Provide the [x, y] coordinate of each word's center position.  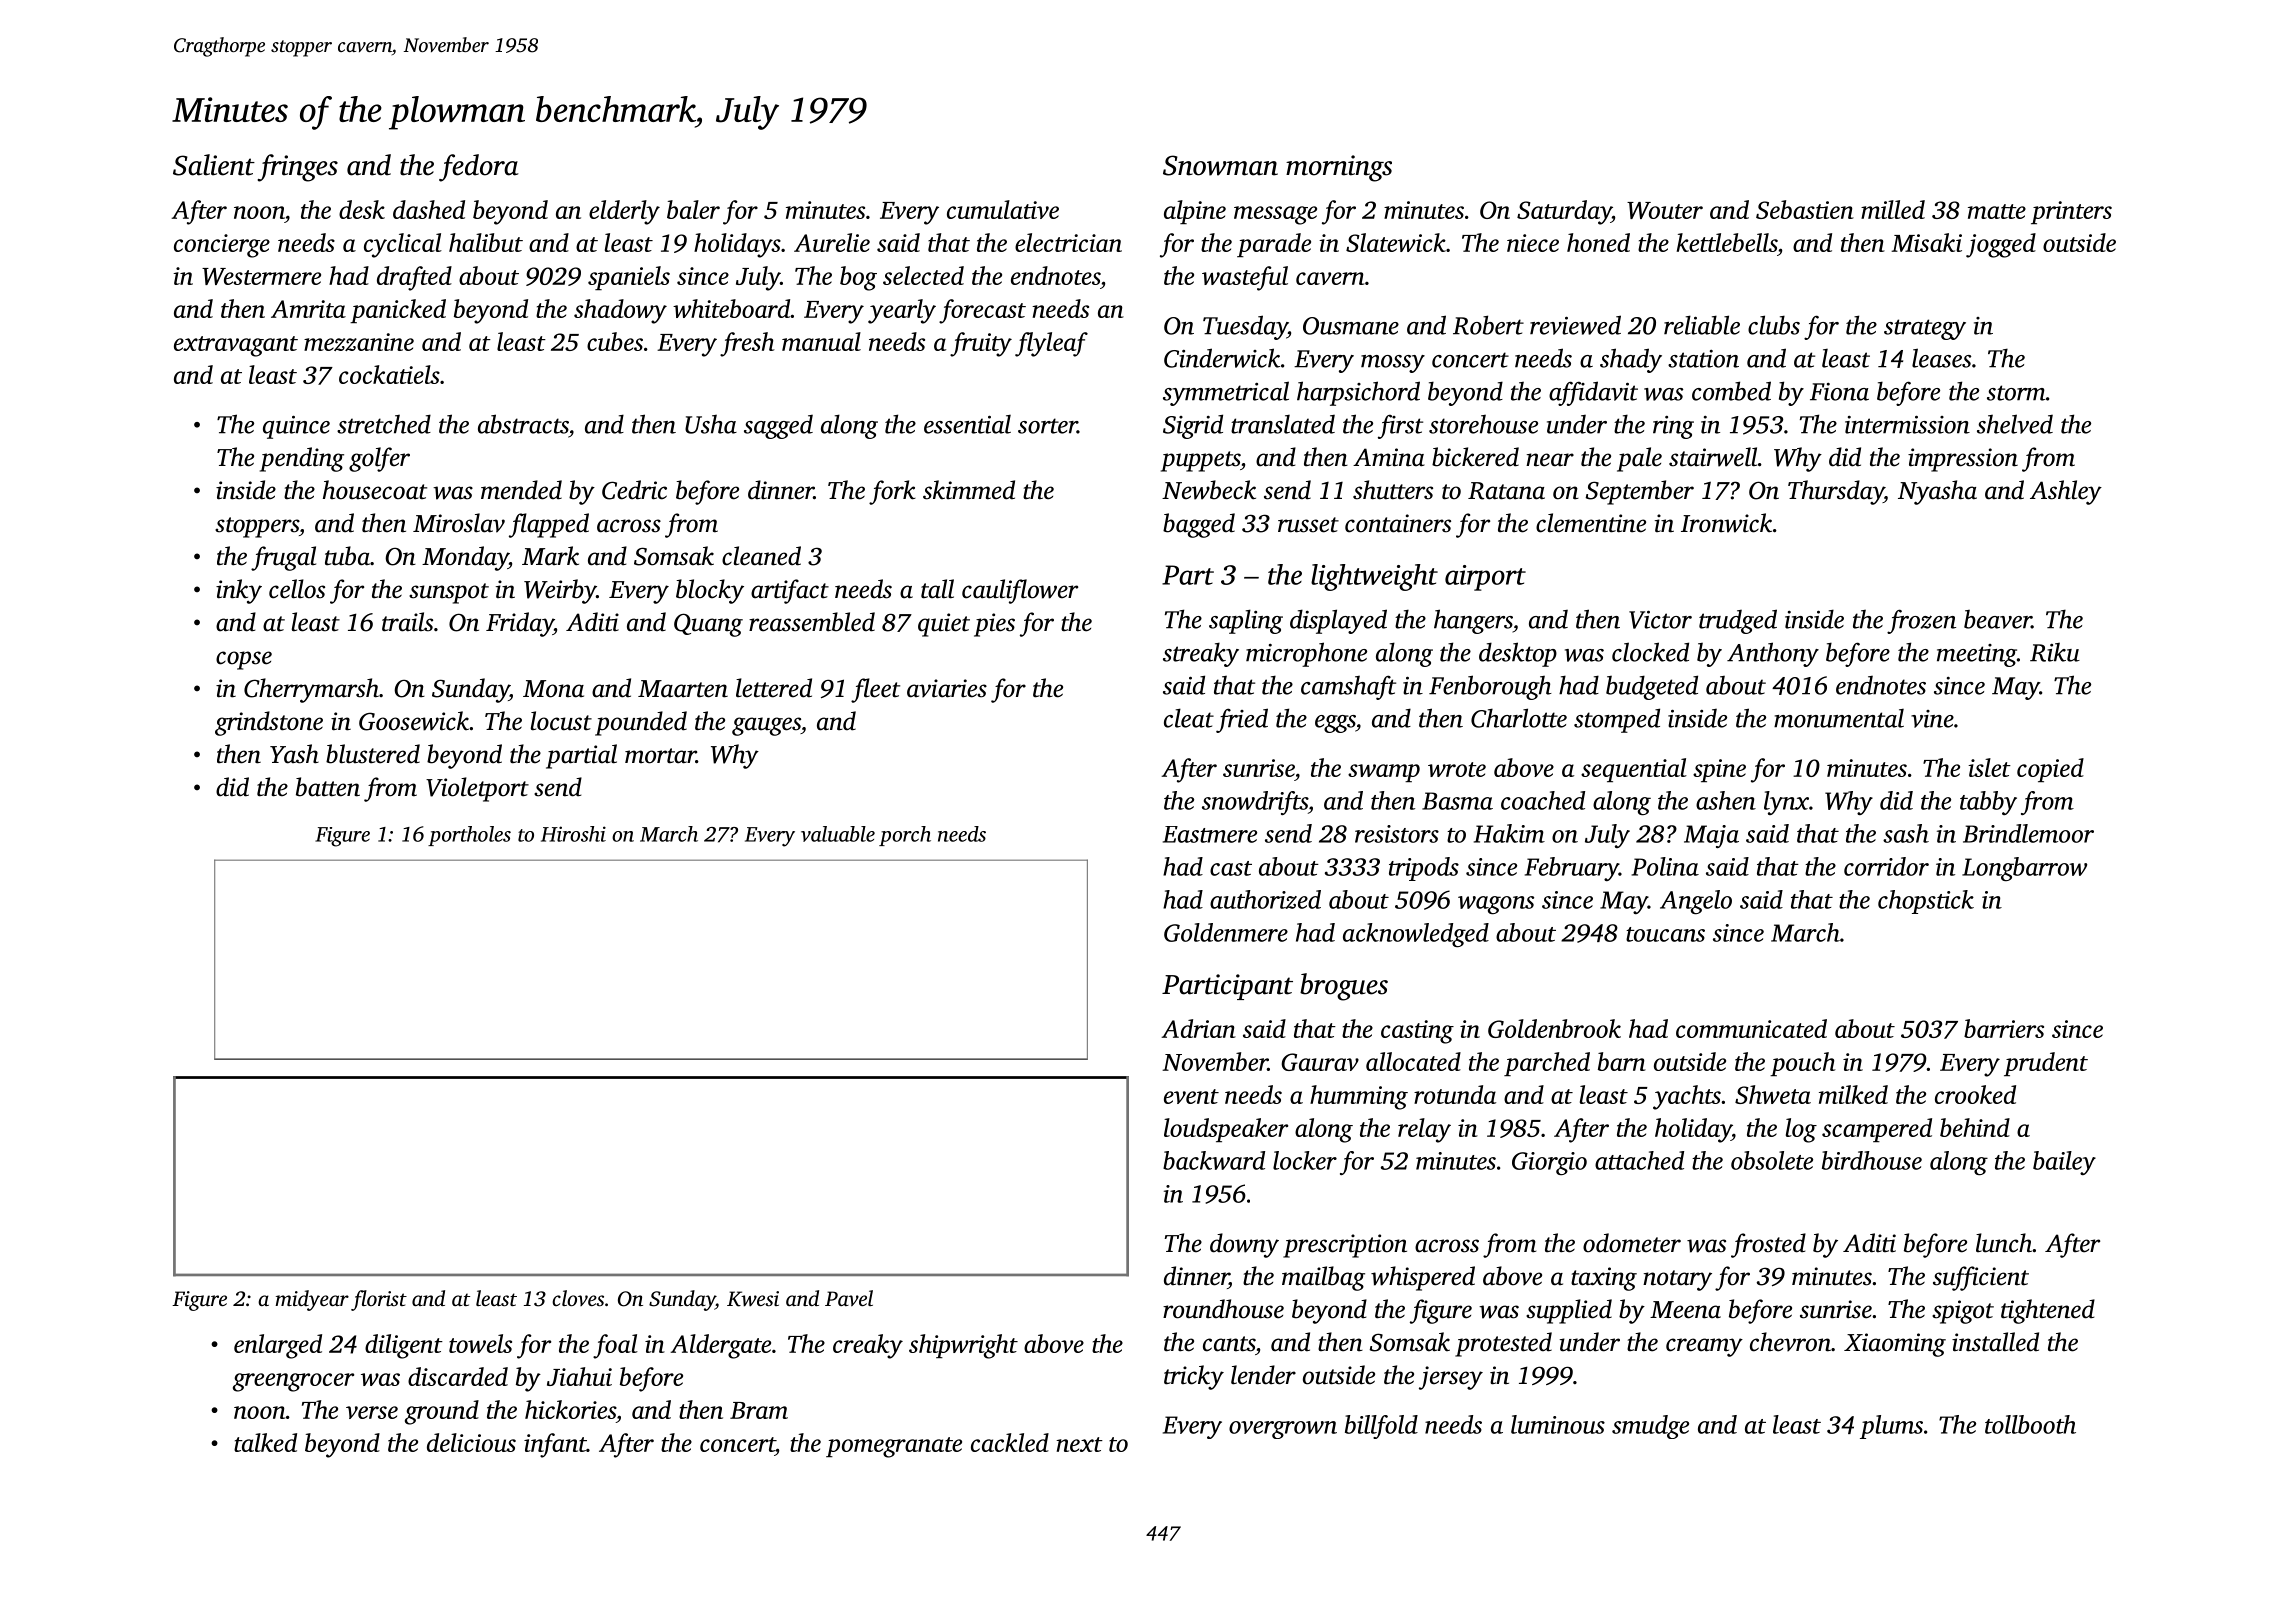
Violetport [477, 789]
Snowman [1220, 165]
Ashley [2066, 492]
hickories [570, 1409]
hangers [1473, 621]
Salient [214, 165]
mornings [1339, 168]
